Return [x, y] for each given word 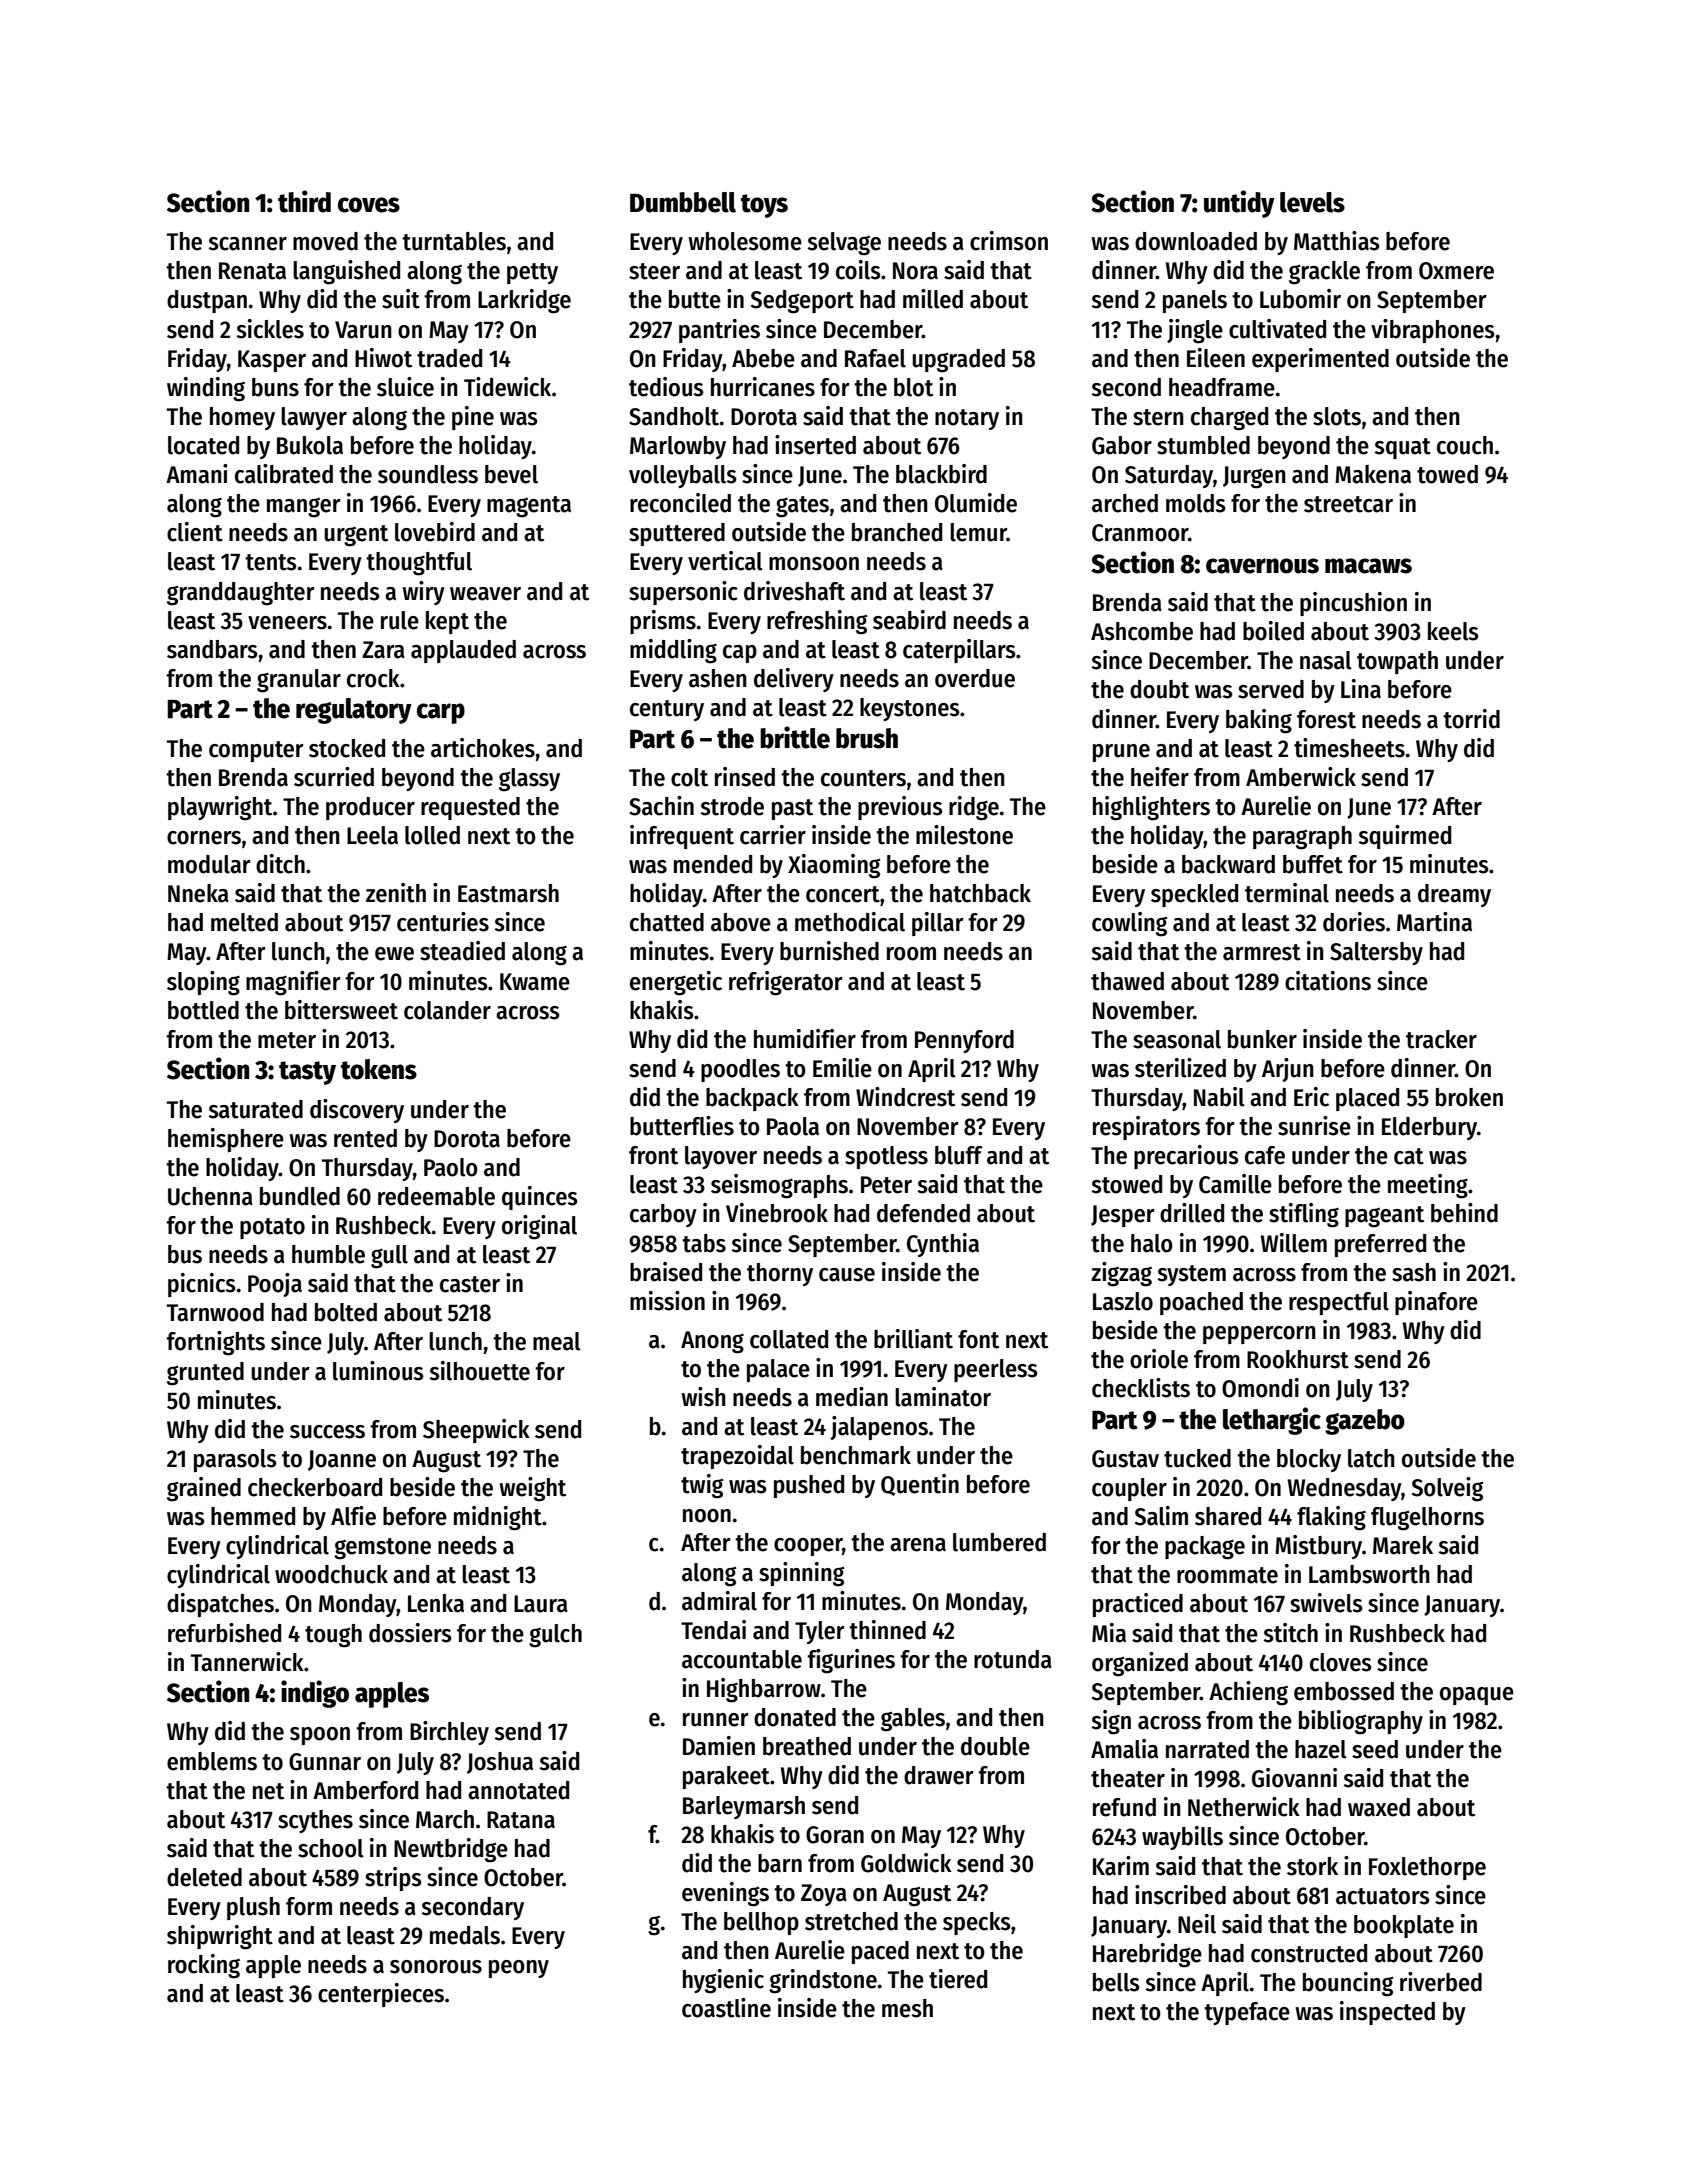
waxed [1379, 1807]
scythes [315, 1821]
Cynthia [943, 1245]
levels [1312, 202]
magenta [529, 507]
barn [780, 1863]
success [327, 1432]
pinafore [1436, 1303]
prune [1121, 753]
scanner [247, 244]
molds [1196, 503]
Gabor [1122, 445]
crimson [1009, 241]
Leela [372, 835]
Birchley [449, 1733]
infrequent [682, 837]
